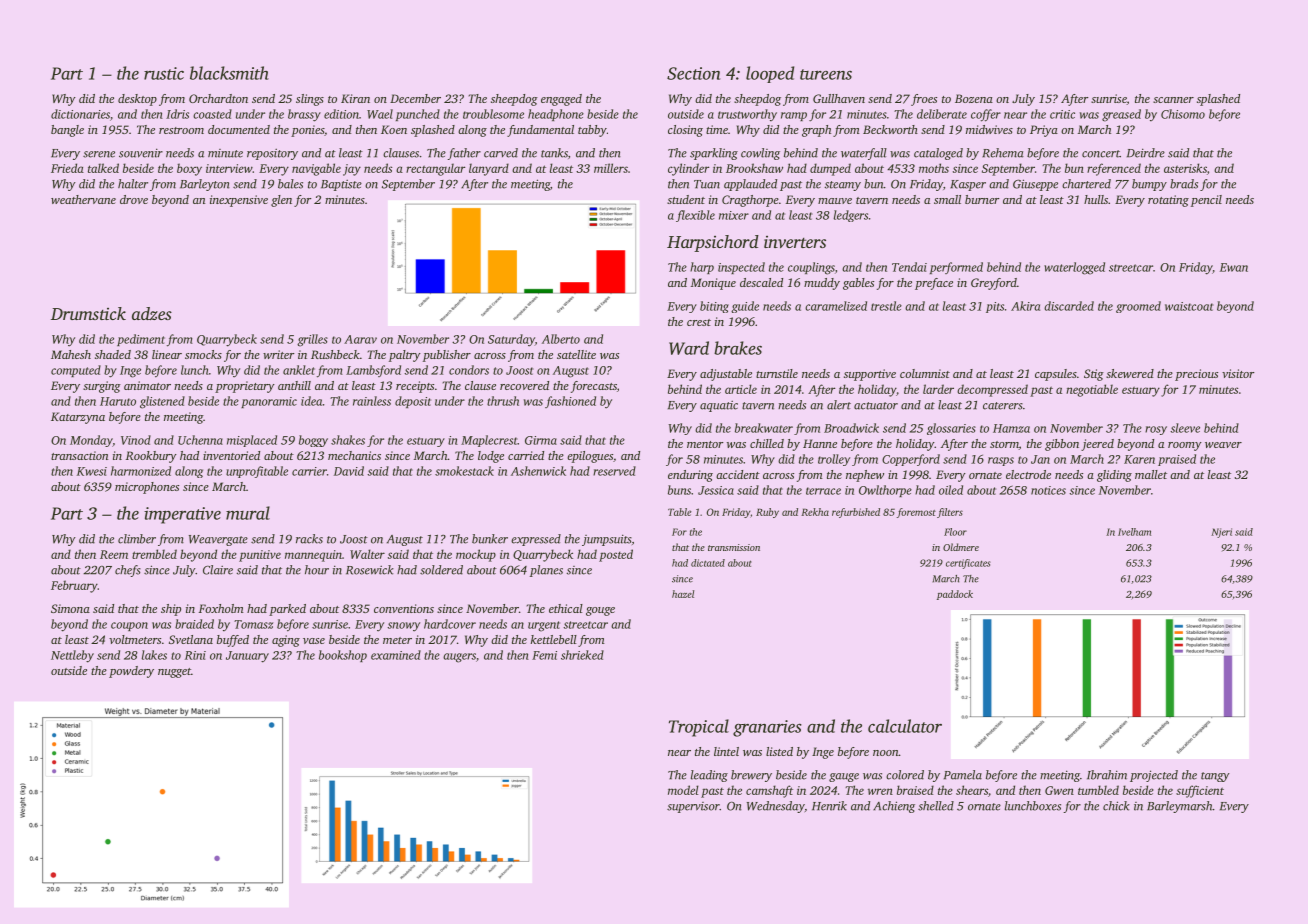  I want to click on tureens, so click(826, 74).
